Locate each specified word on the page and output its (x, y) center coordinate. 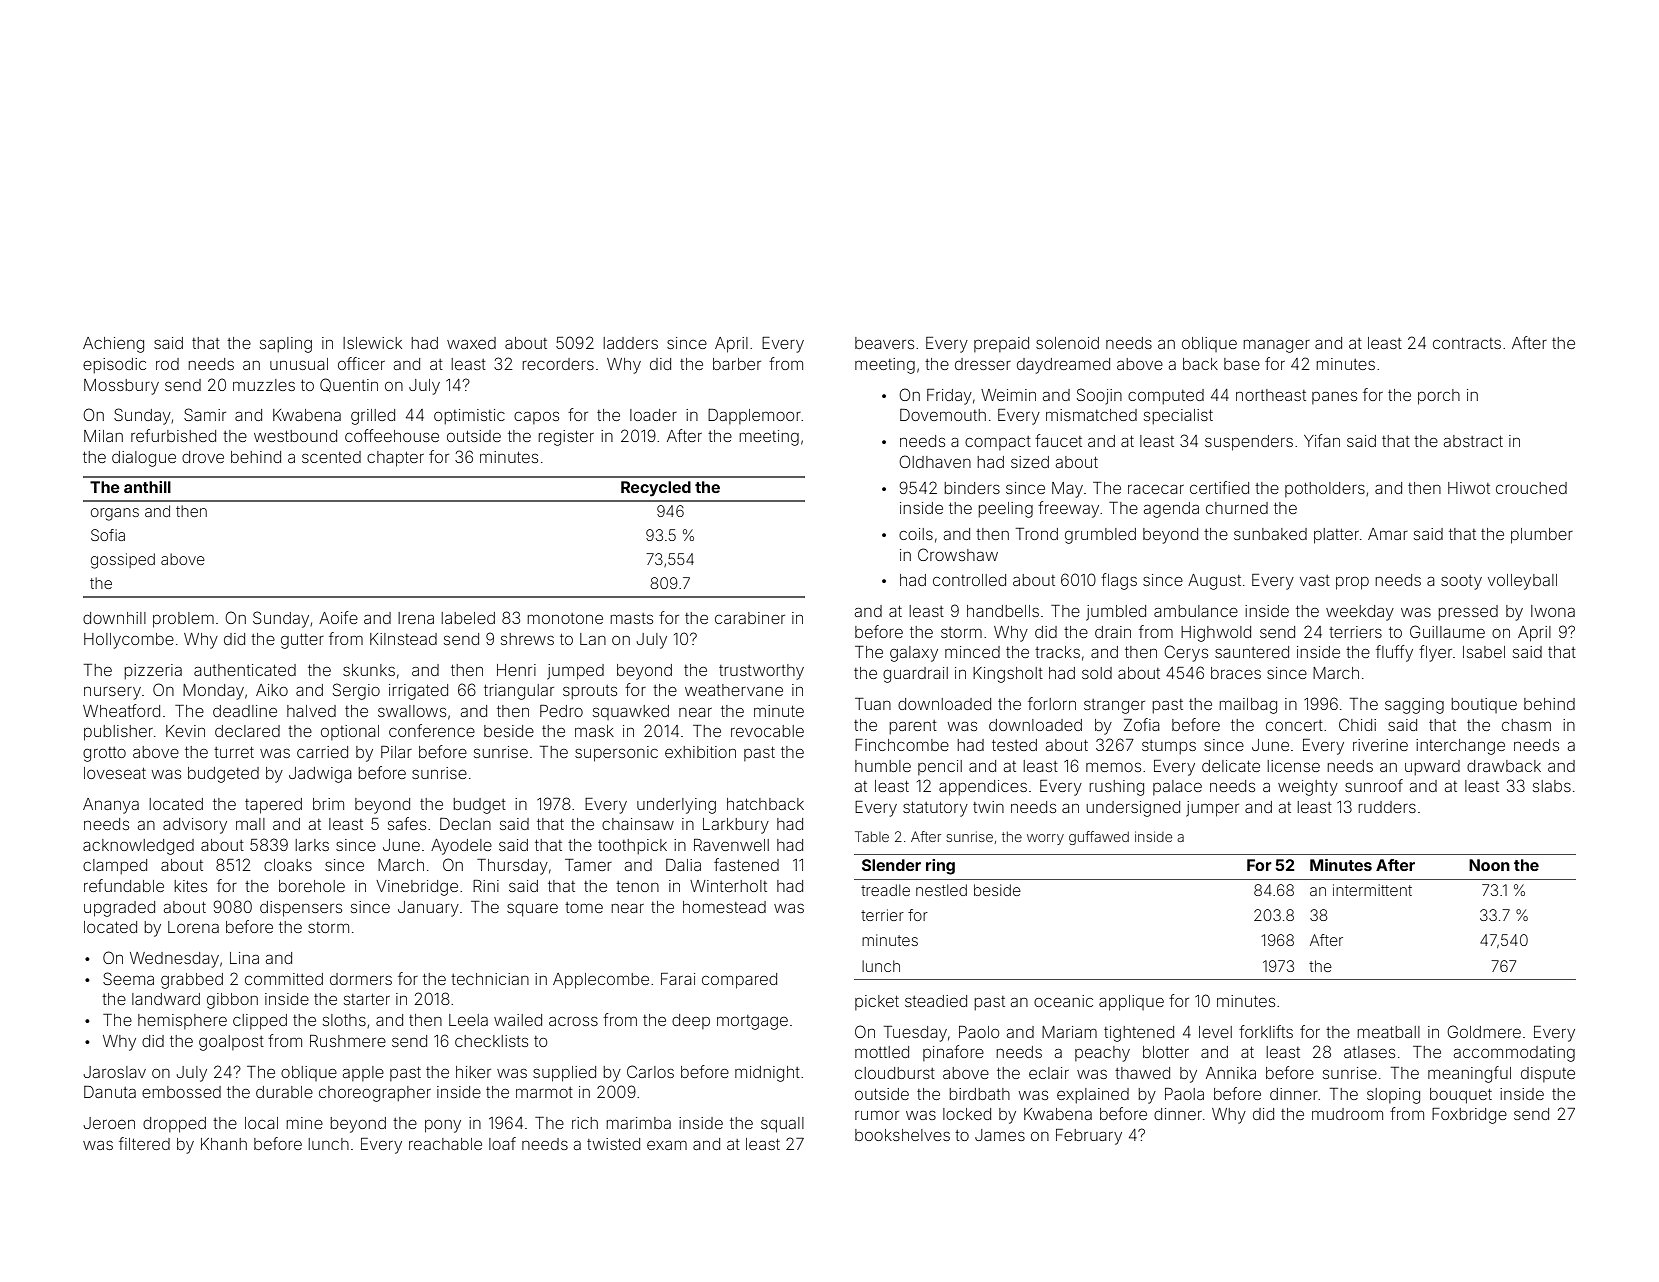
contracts (1467, 343)
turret (234, 752)
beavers (884, 343)
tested (1014, 745)
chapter (395, 459)
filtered (144, 1143)
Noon (1489, 865)
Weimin (1008, 395)
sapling (286, 345)
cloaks (288, 865)
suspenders (1249, 443)
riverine (1380, 745)
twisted (613, 1144)
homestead (724, 907)
